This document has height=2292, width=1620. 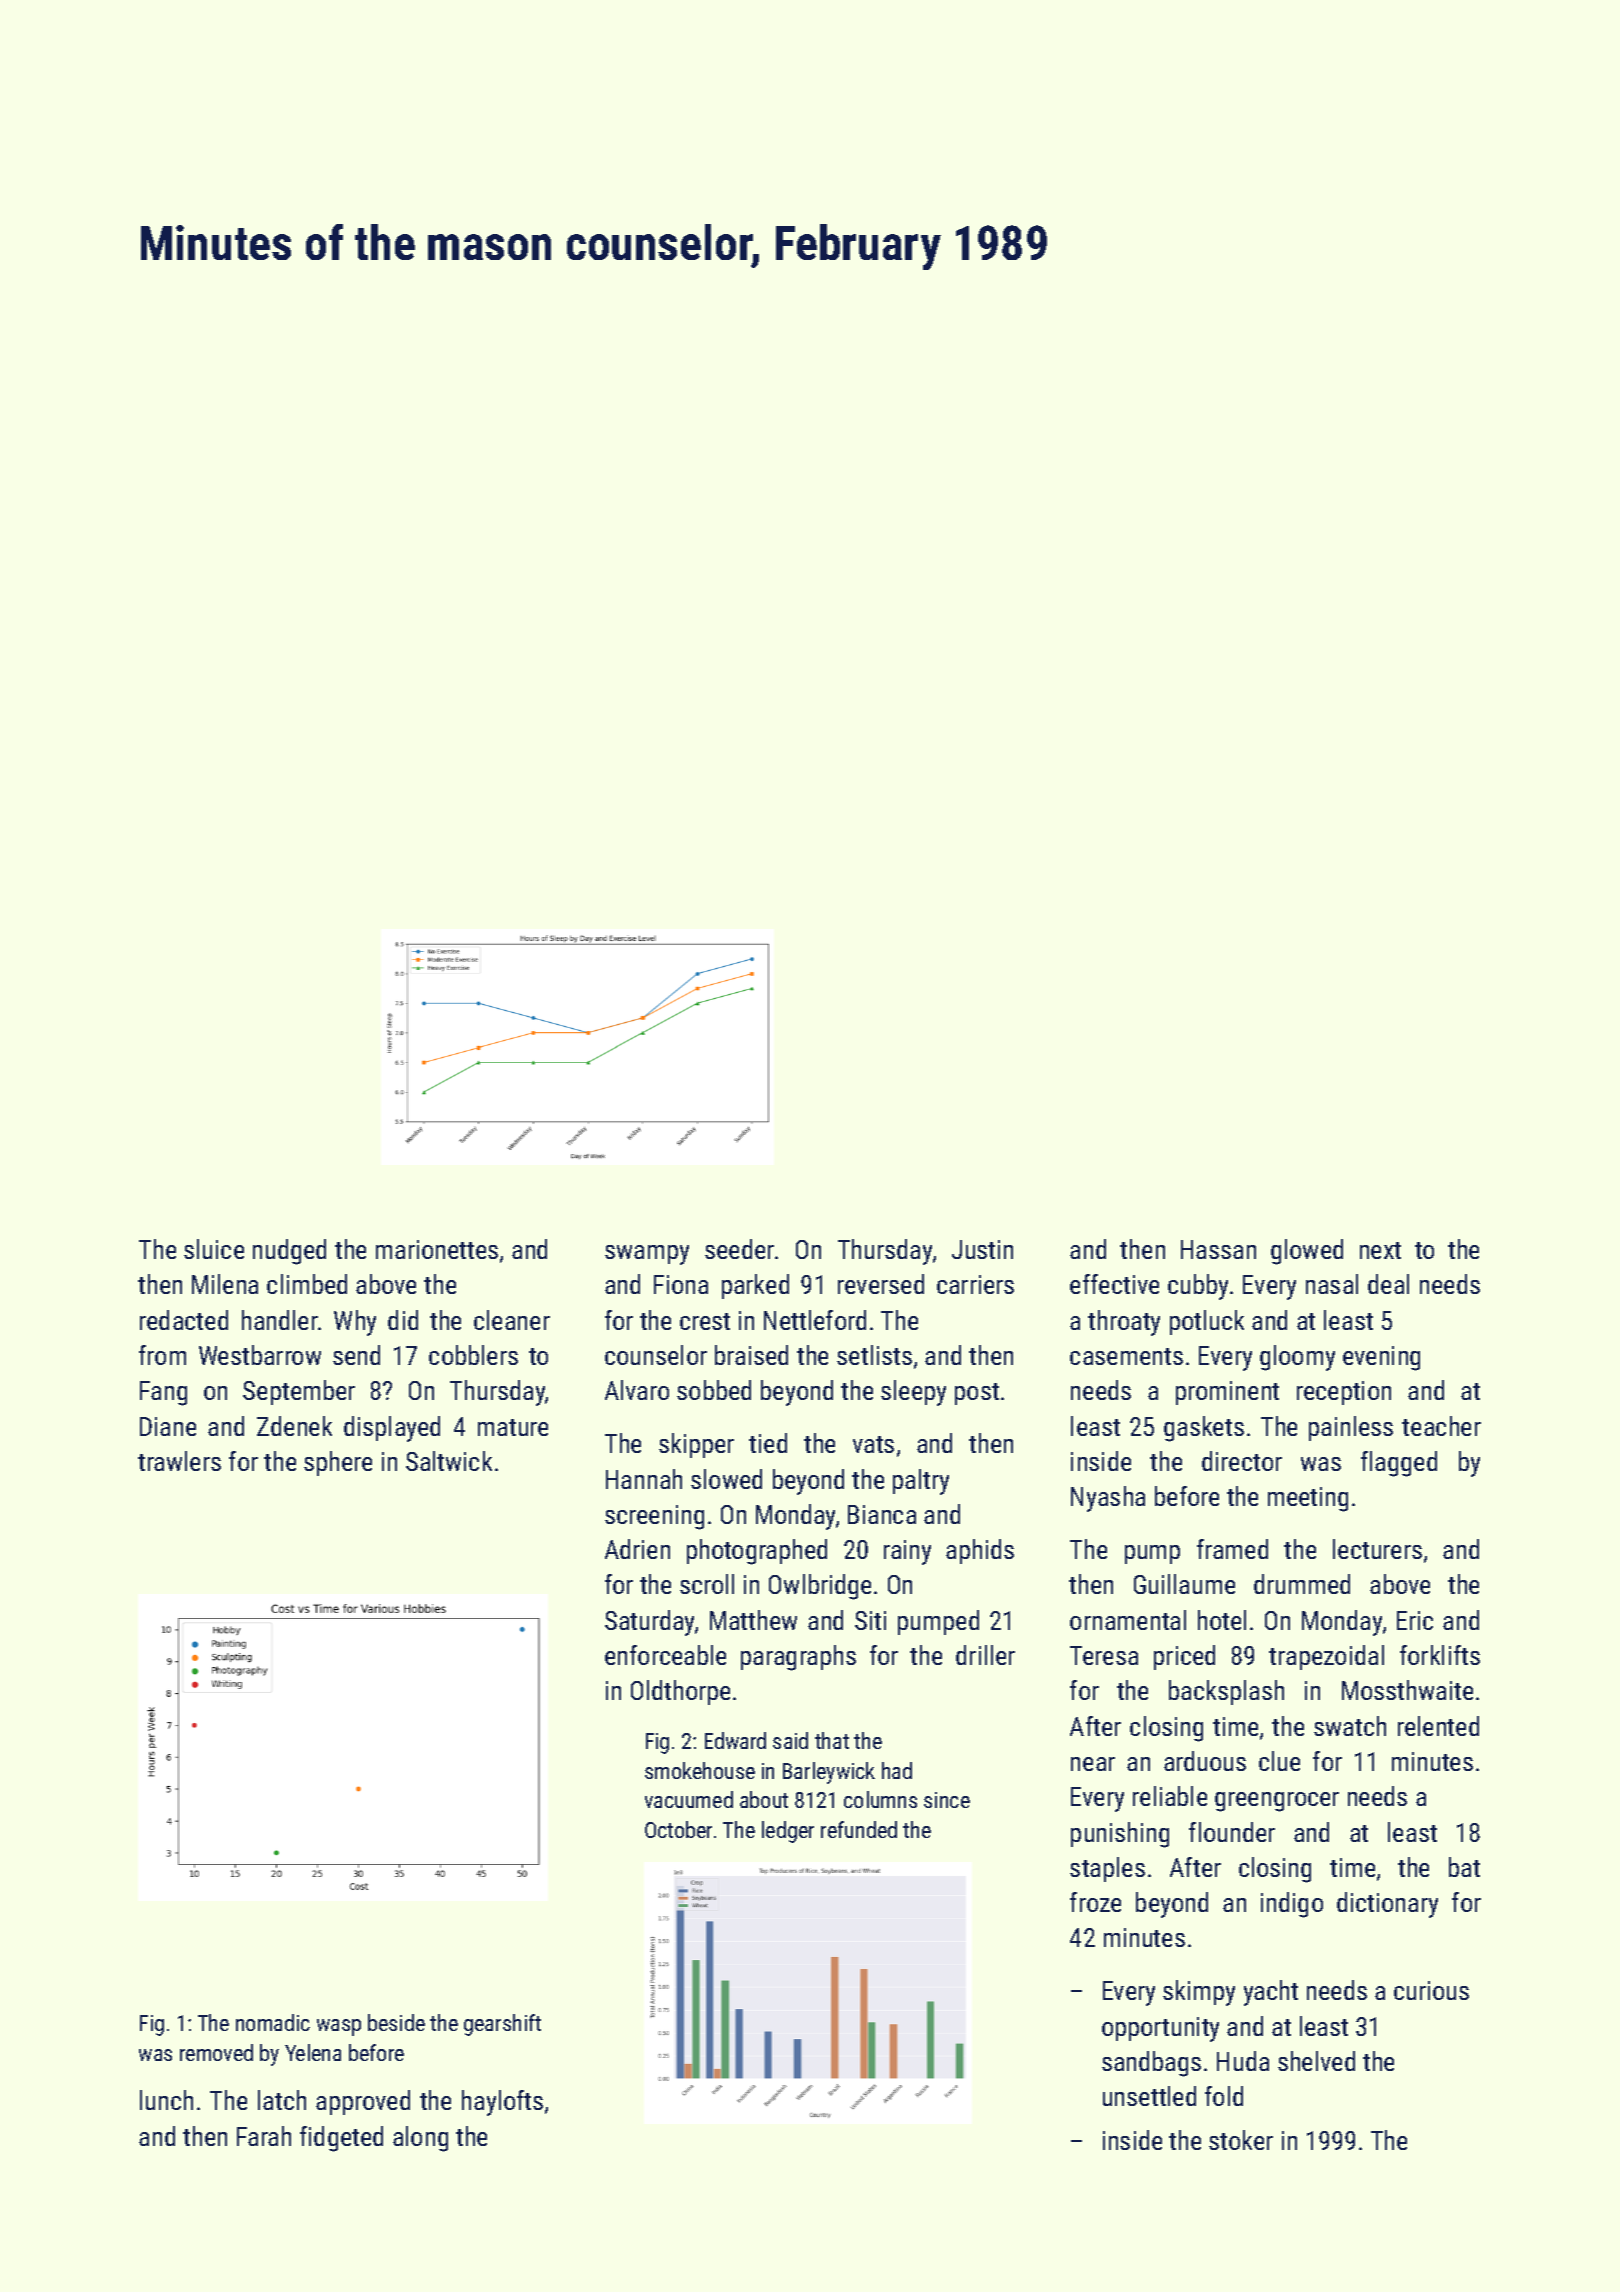 What do you see at coordinates (1381, 1358) in the document?
I see `evening` at bounding box center [1381, 1358].
